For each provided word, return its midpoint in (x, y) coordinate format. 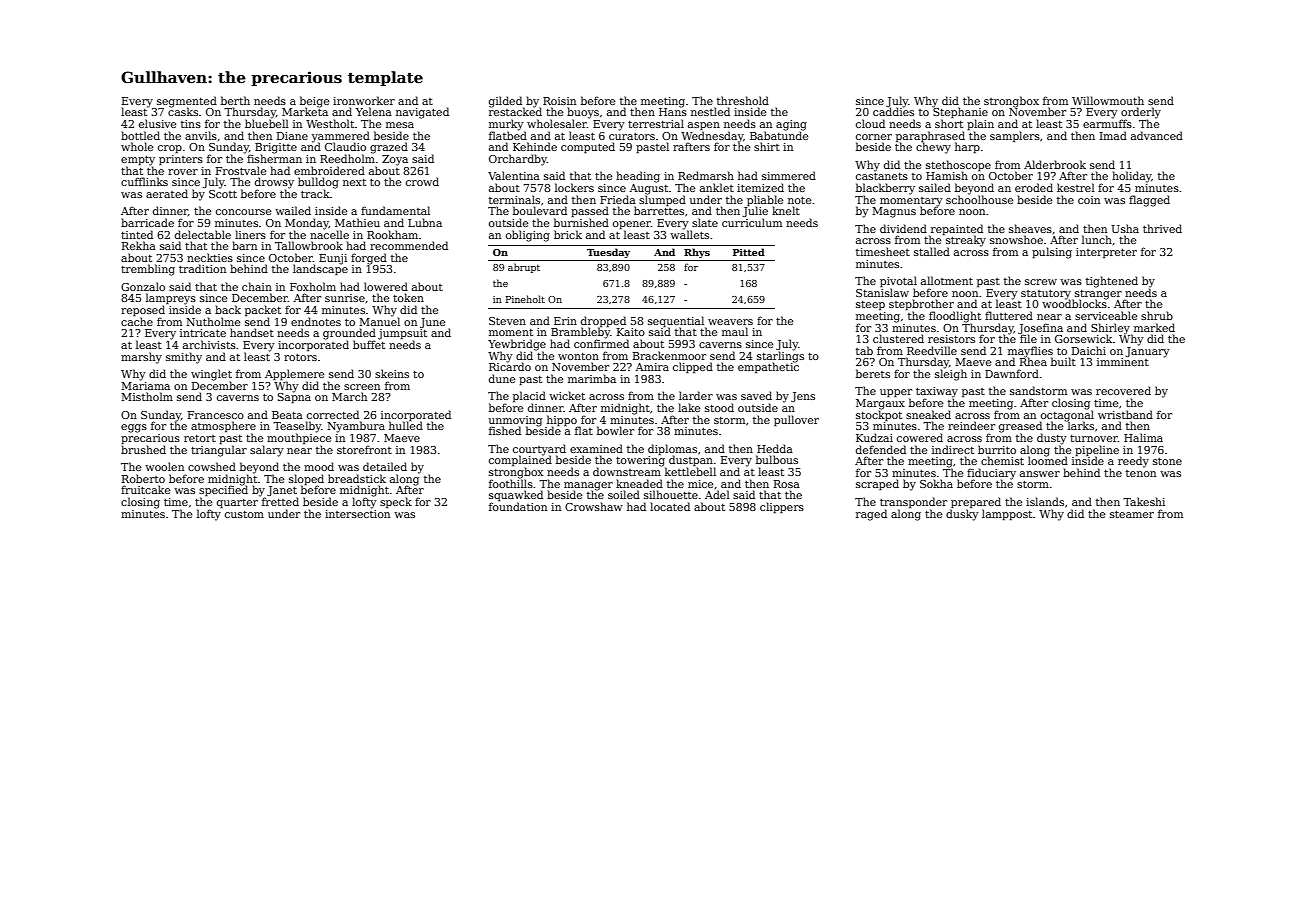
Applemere (294, 374)
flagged (1149, 201)
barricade (147, 222)
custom (244, 514)
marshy (141, 358)
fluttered (1009, 315)
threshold (743, 100)
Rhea (1033, 362)
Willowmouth (1108, 100)
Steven (507, 321)
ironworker (364, 100)
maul (735, 331)
